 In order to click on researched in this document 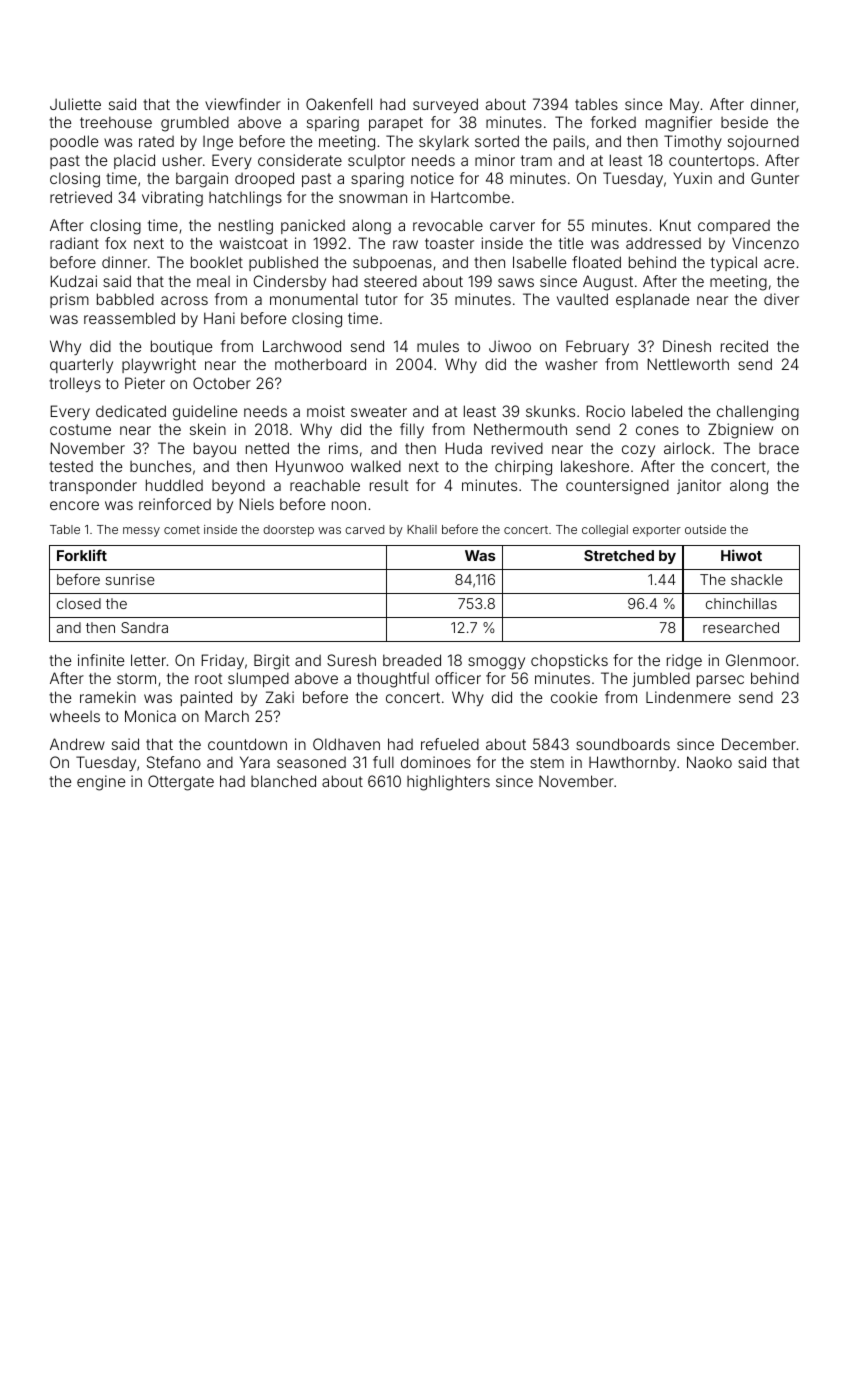, I will do `click(741, 627)`.
